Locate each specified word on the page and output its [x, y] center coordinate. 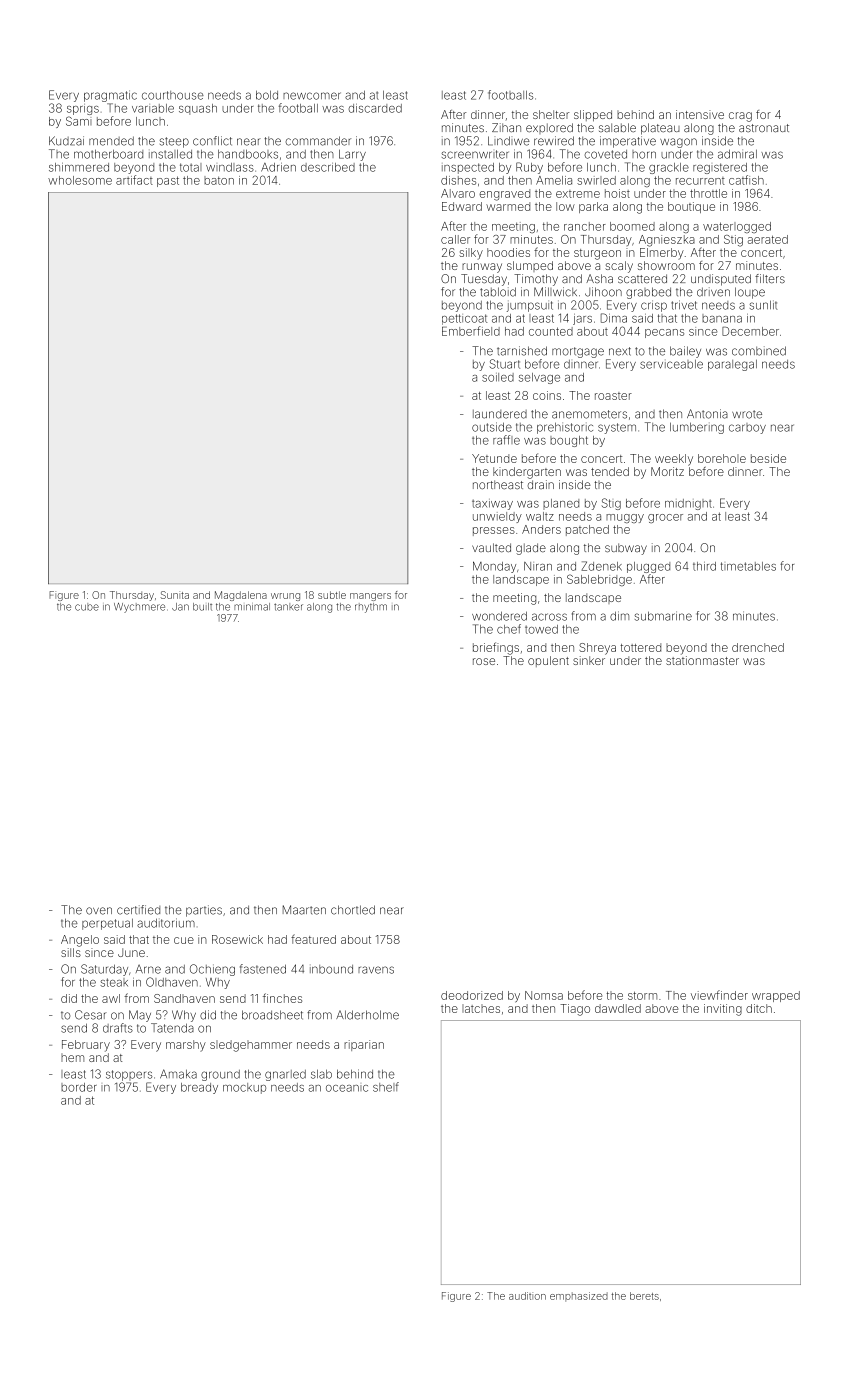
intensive [700, 114]
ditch [759, 1008]
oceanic [347, 1088]
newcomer [312, 96]
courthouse [173, 95]
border [79, 1087]
